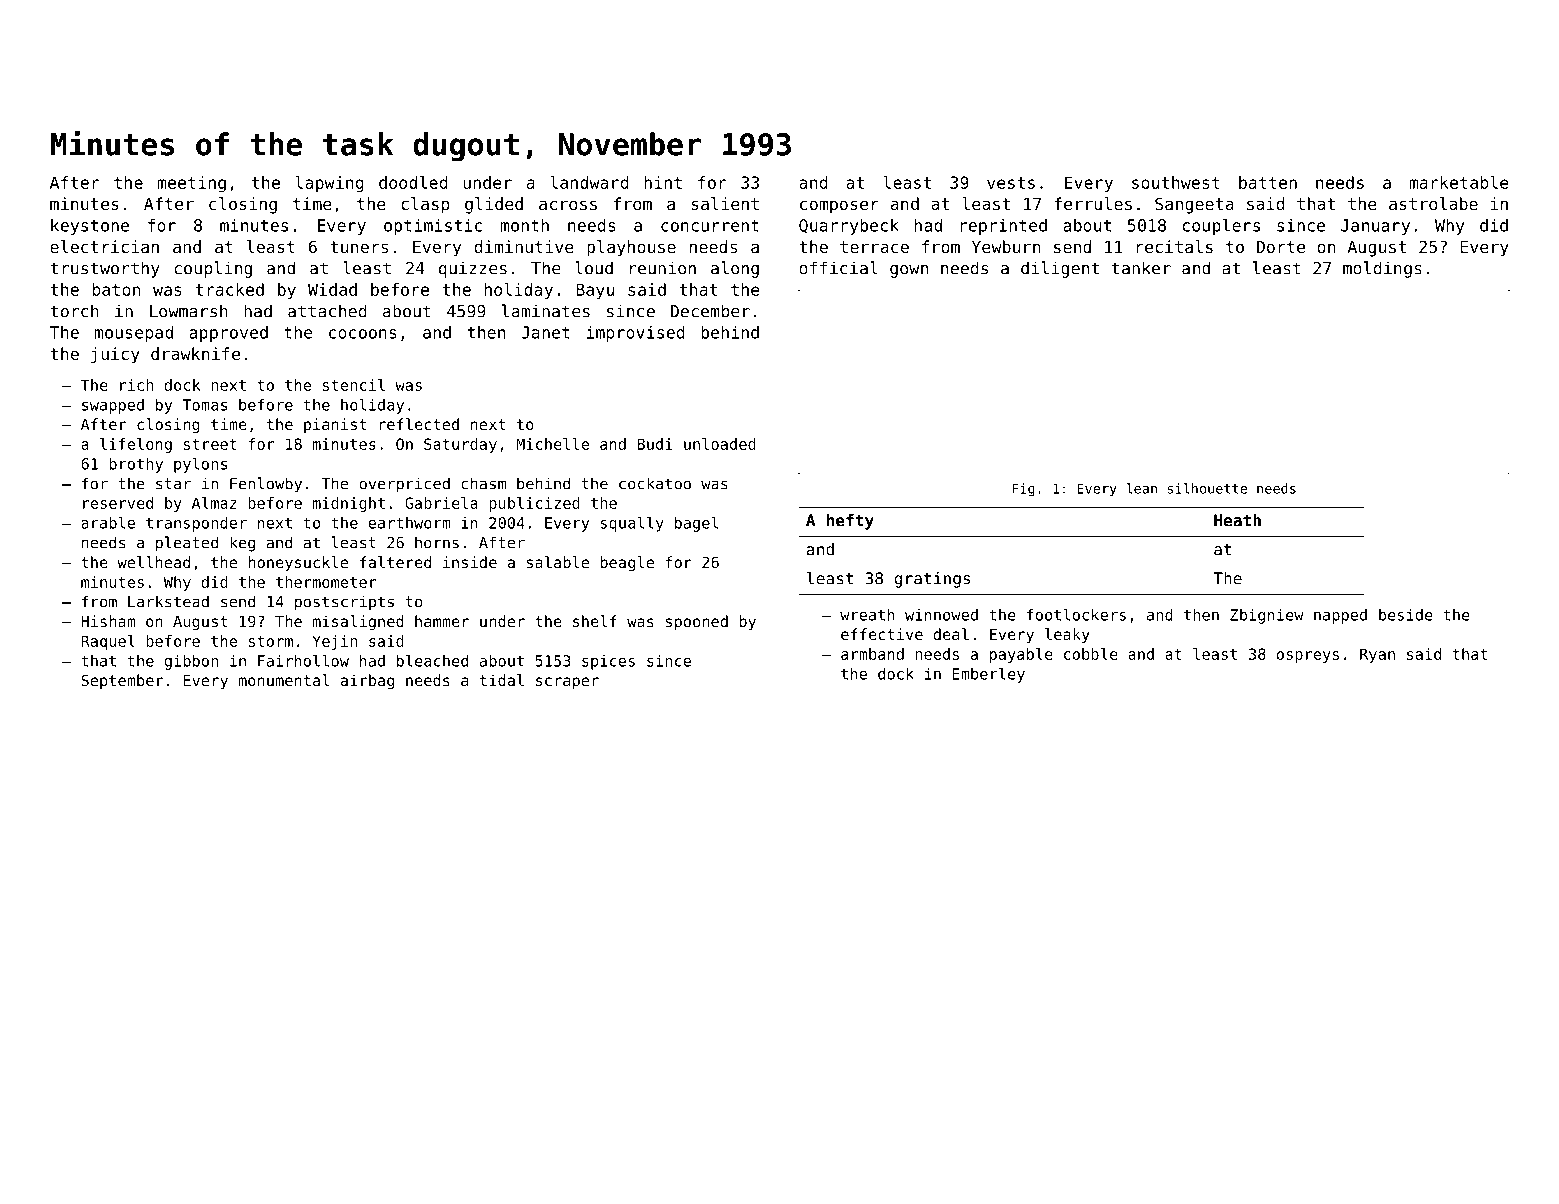  Describe the element at coordinates (838, 268) in the page. I see `official` at that location.
